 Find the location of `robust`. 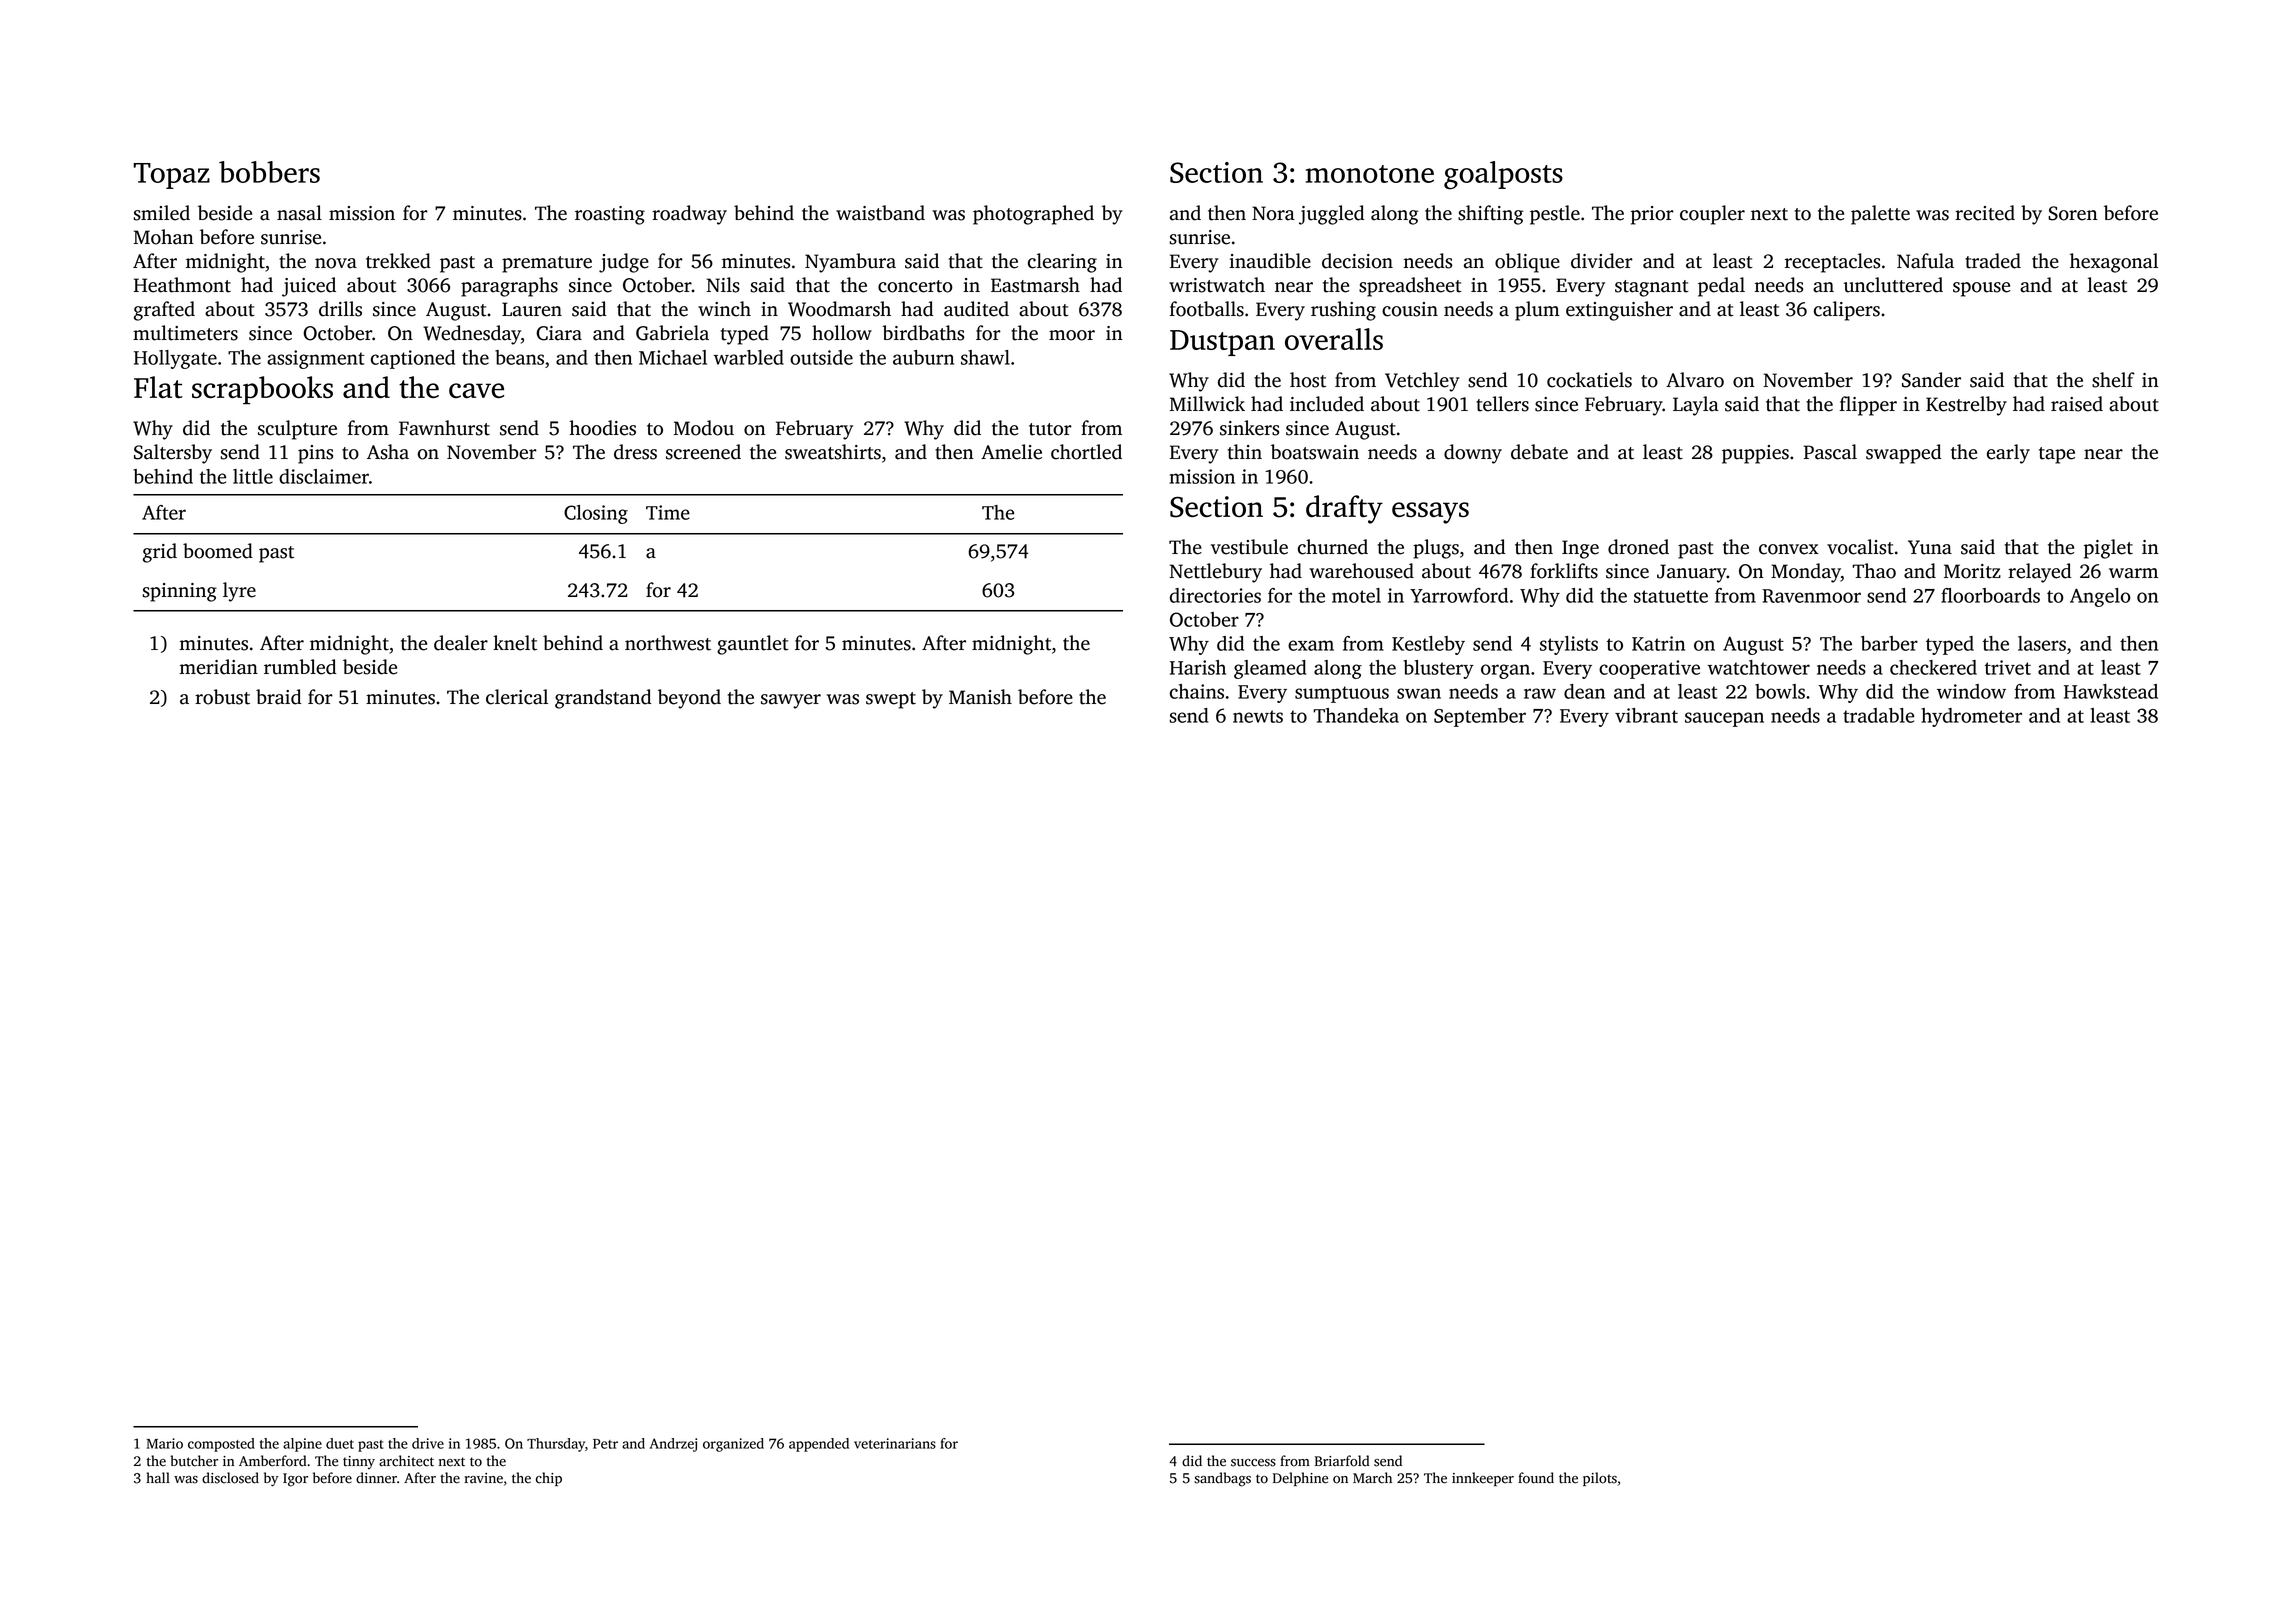

robust is located at coordinates (222, 697).
